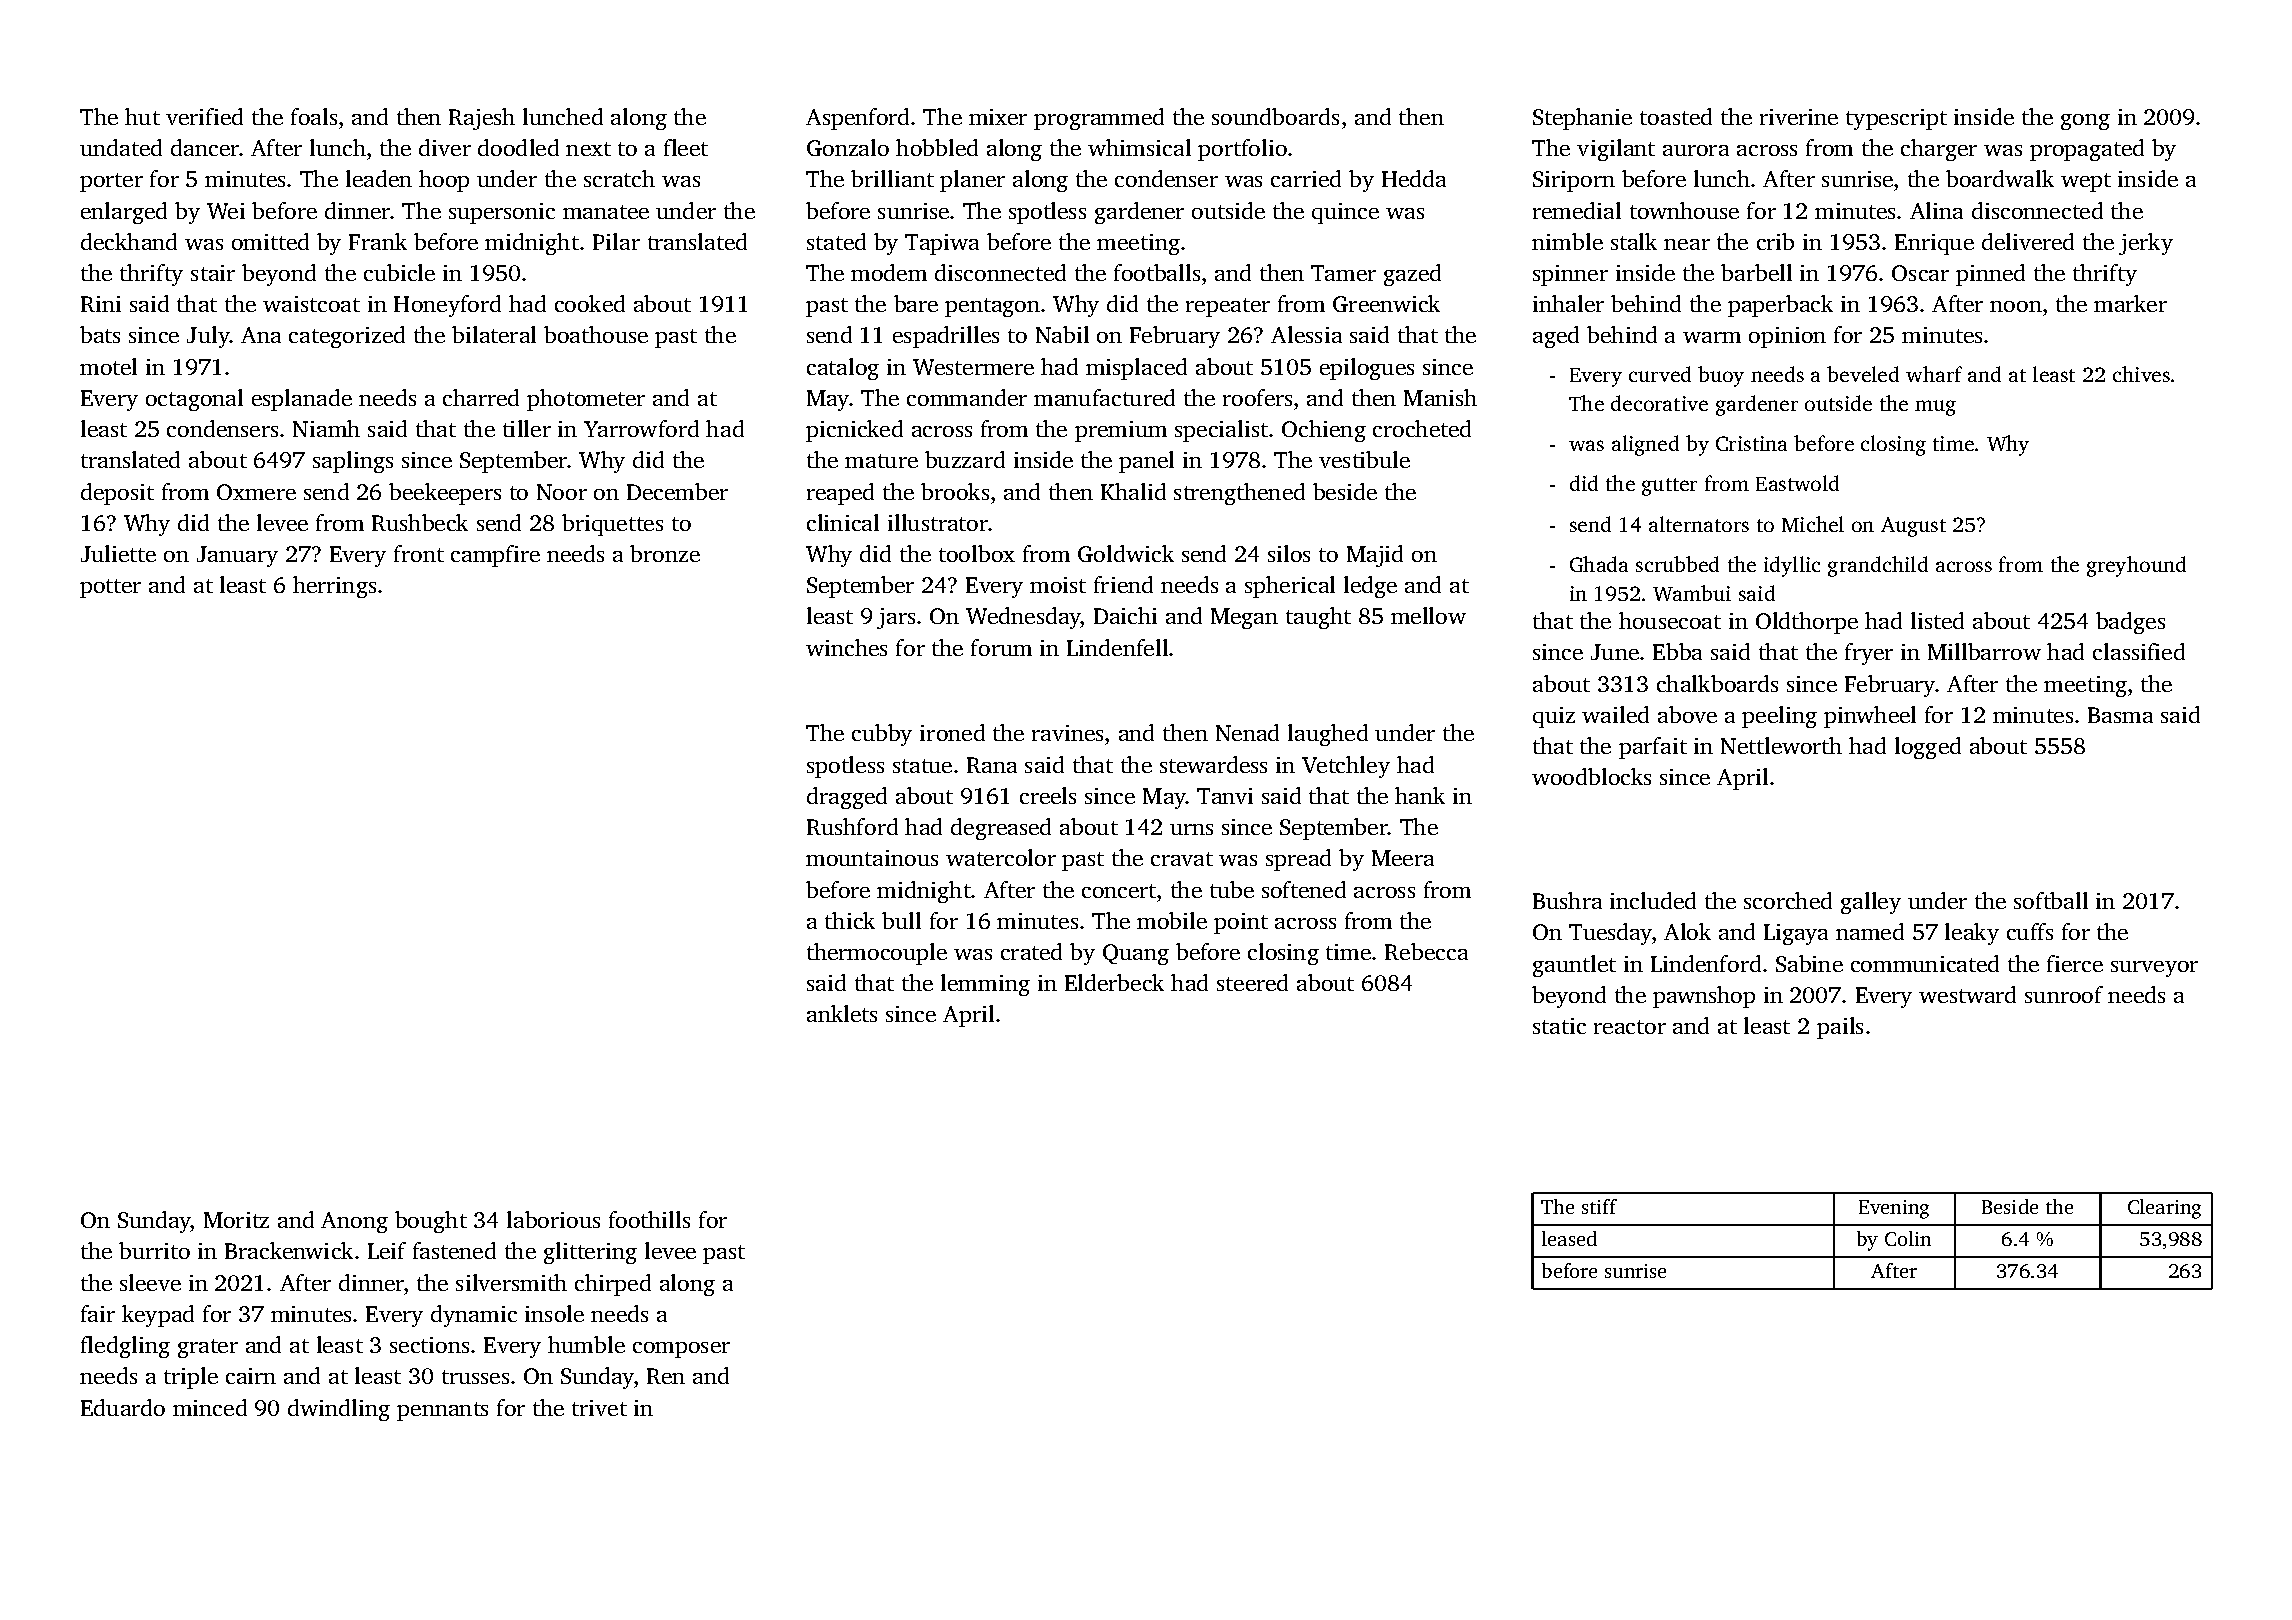  Describe the element at coordinates (842, 1013) in the page. I see `anklets` at that location.
